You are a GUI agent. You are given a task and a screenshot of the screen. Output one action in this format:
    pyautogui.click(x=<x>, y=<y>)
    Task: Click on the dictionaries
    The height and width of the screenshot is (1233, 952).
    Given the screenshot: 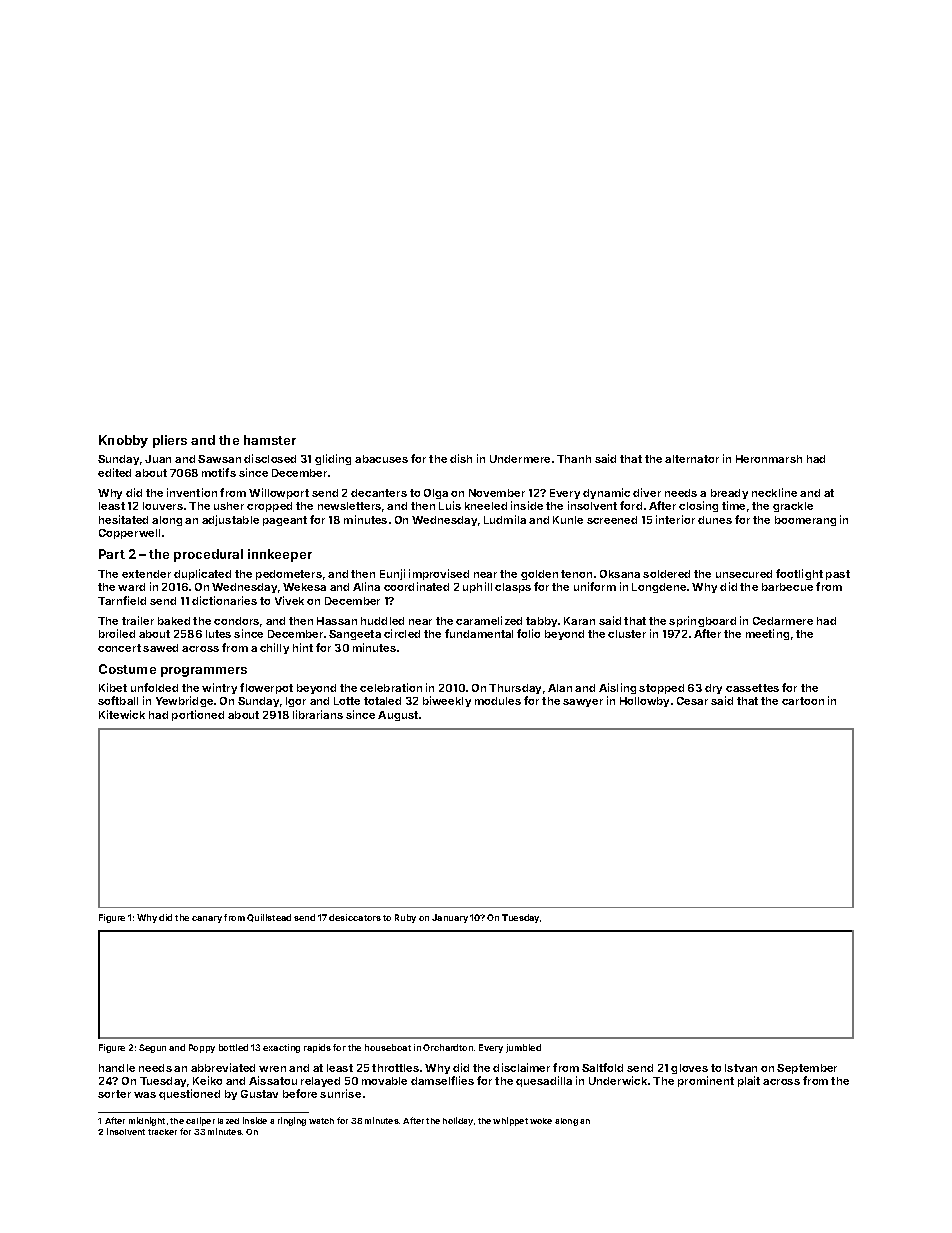 What is the action you would take?
    pyautogui.click(x=224, y=600)
